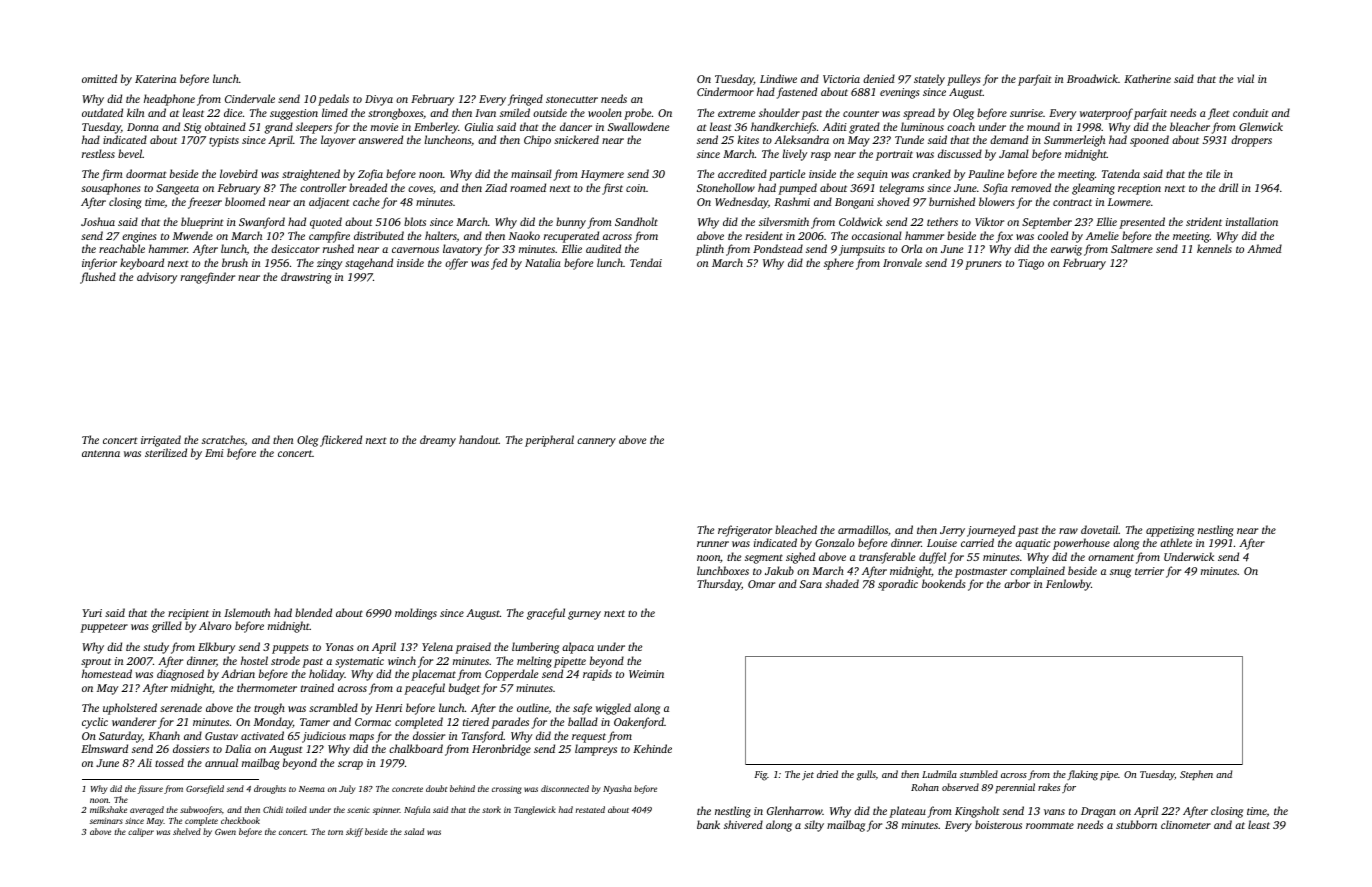 The width and height of the image is (1372, 887). What do you see at coordinates (416, 614) in the image?
I see `moldings` at bounding box center [416, 614].
